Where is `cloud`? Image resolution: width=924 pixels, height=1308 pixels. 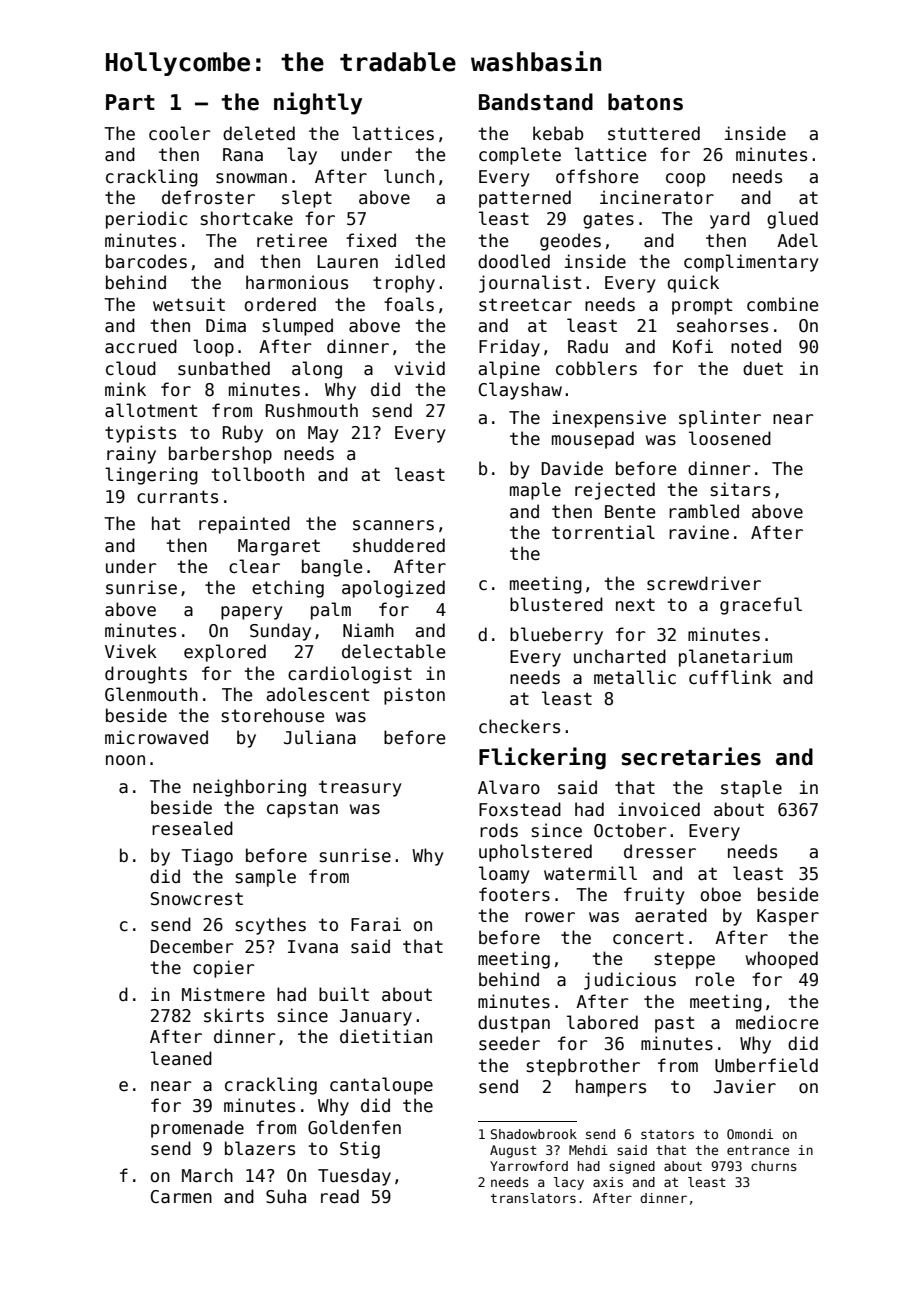 cloud is located at coordinates (131, 368).
